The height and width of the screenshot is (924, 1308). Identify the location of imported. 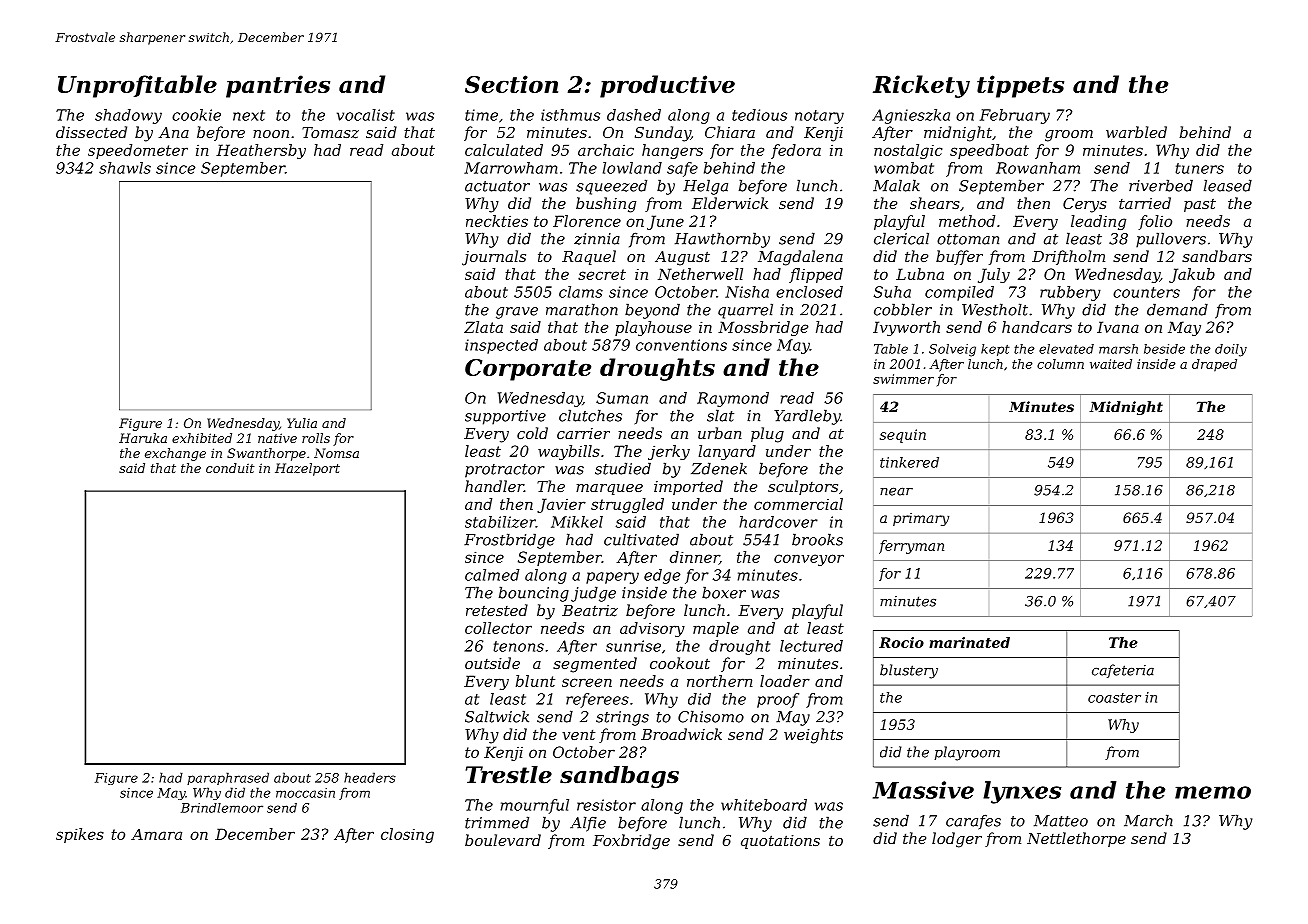
(688, 487).
